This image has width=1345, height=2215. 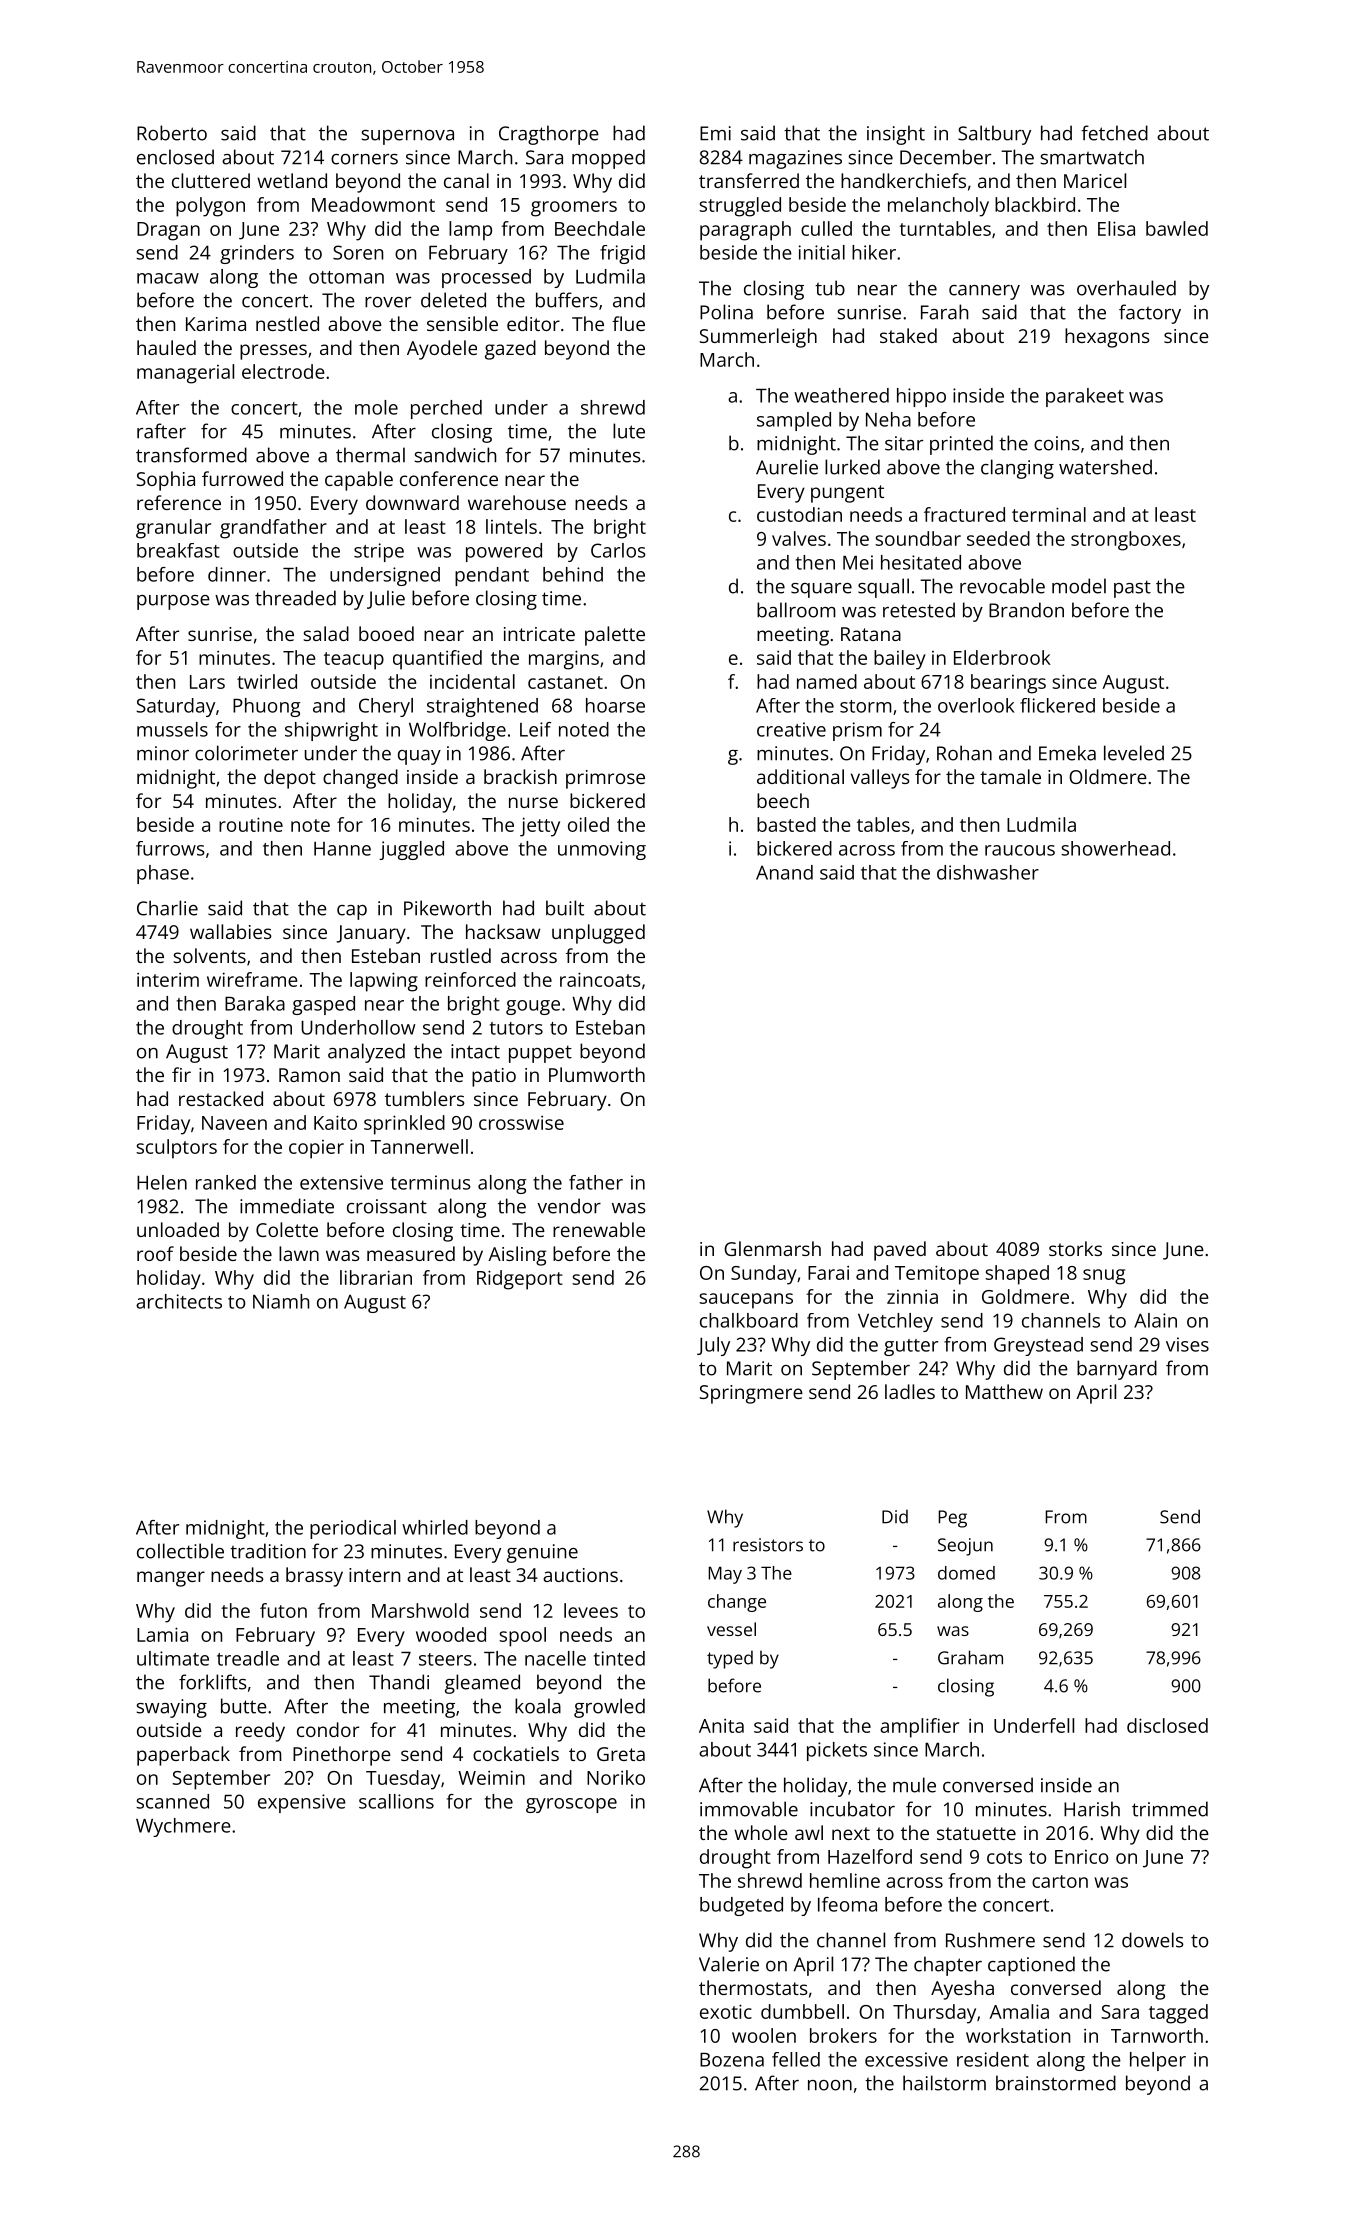 What do you see at coordinates (408, 137) in the image?
I see `supernova` at bounding box center [408, 137].
